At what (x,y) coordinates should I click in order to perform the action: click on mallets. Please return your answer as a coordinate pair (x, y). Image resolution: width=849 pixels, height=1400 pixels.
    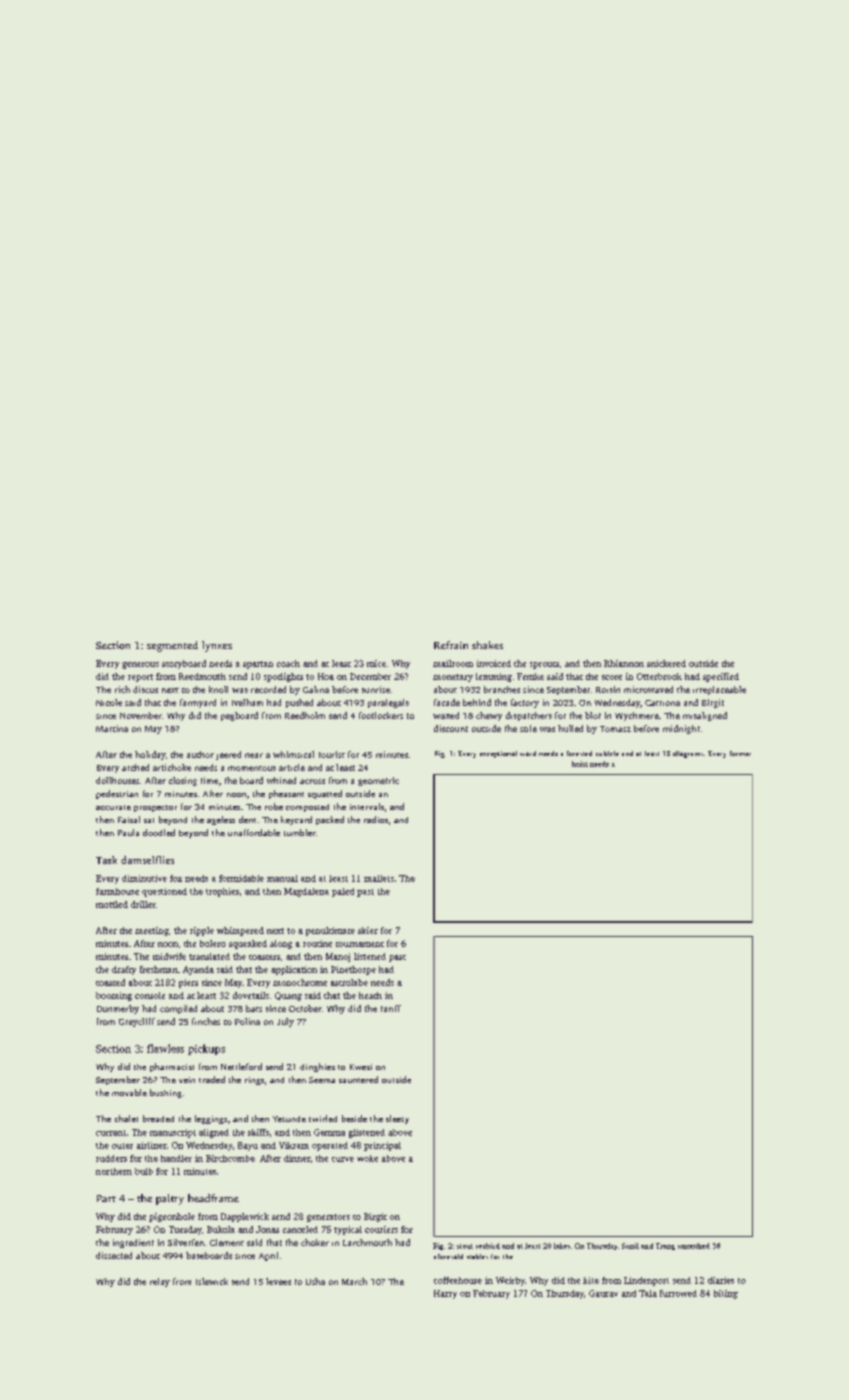
    Looking at the image, I should click on (379, 878).
